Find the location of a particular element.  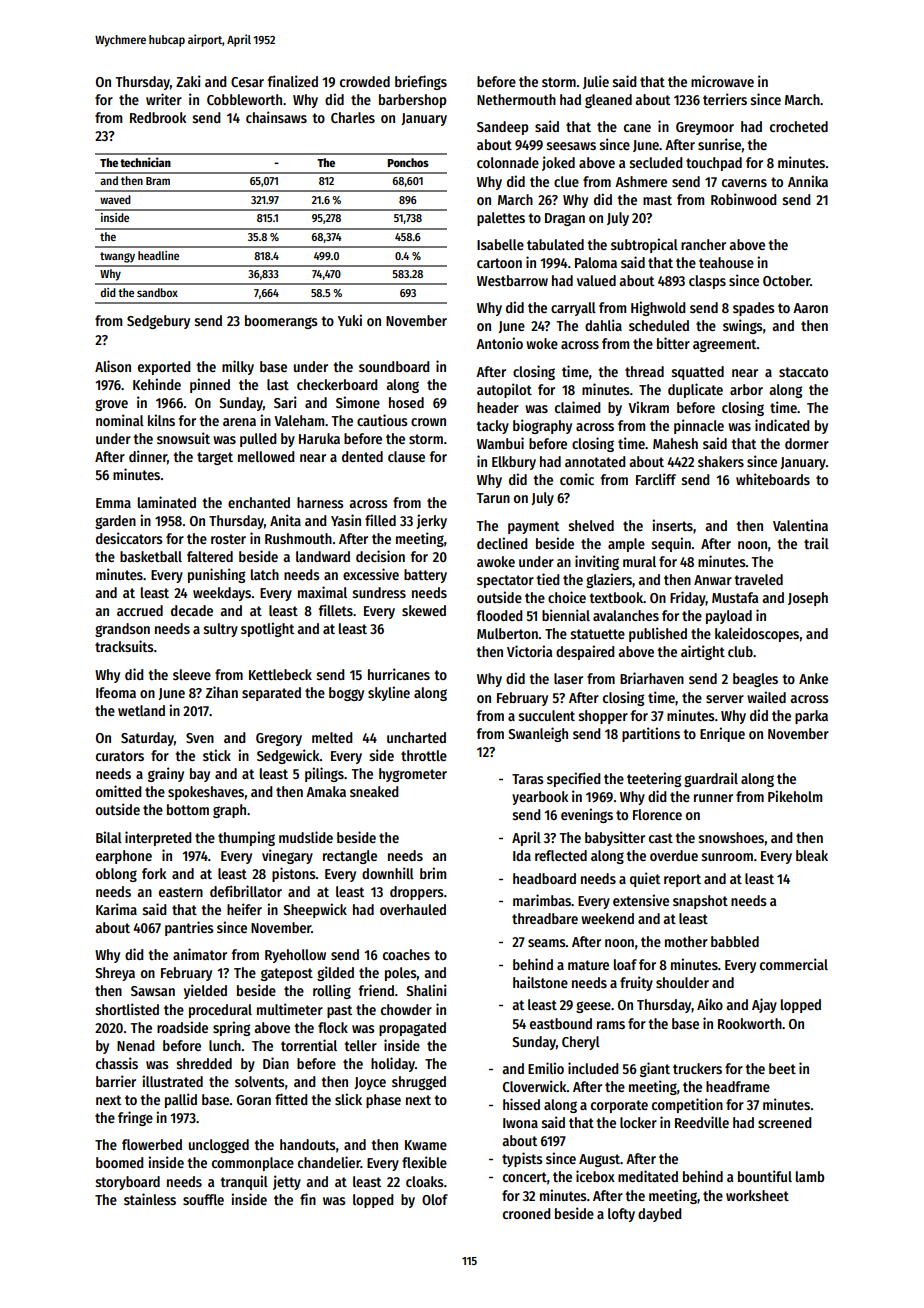

Shalini is located at coordinates (427, 990).
